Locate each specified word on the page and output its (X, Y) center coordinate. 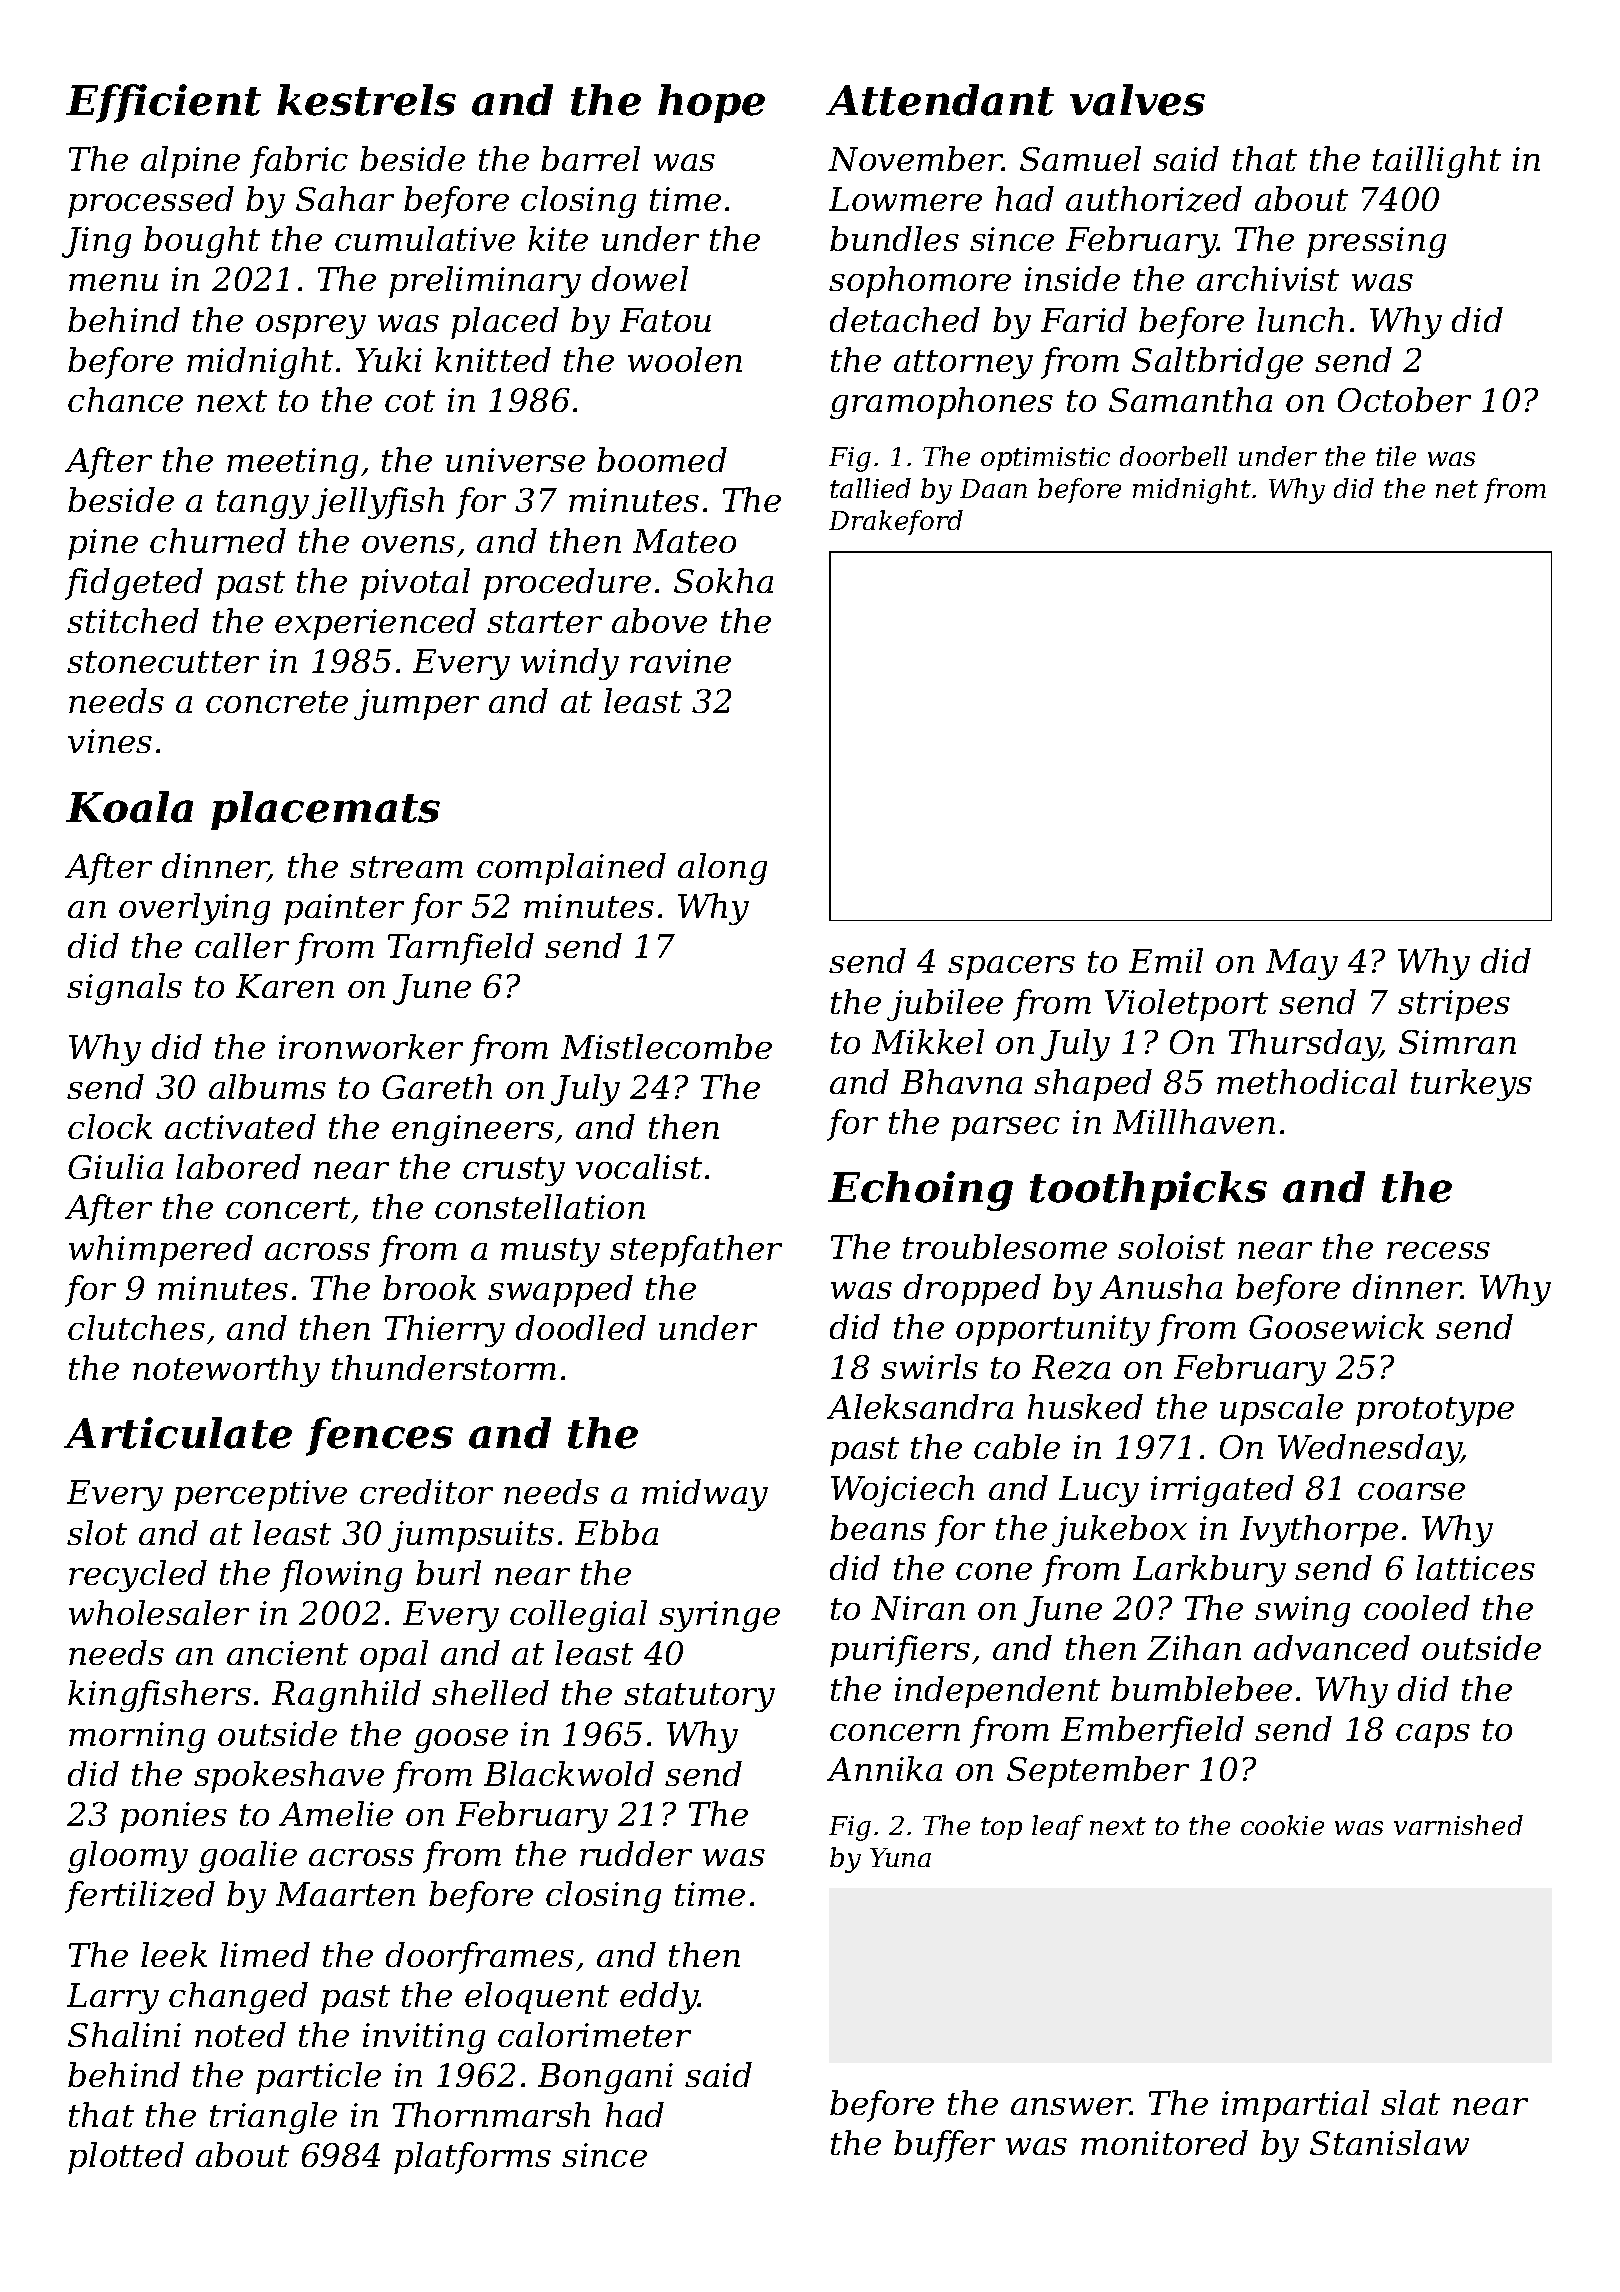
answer (1071, 2106)
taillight (1437, 162)
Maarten (345, 1894)
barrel (590, 158)
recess (1438, 1250)
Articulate (178, 1433)
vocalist (639, 1166)
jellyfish (378, 503)
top (1001, 1828)
